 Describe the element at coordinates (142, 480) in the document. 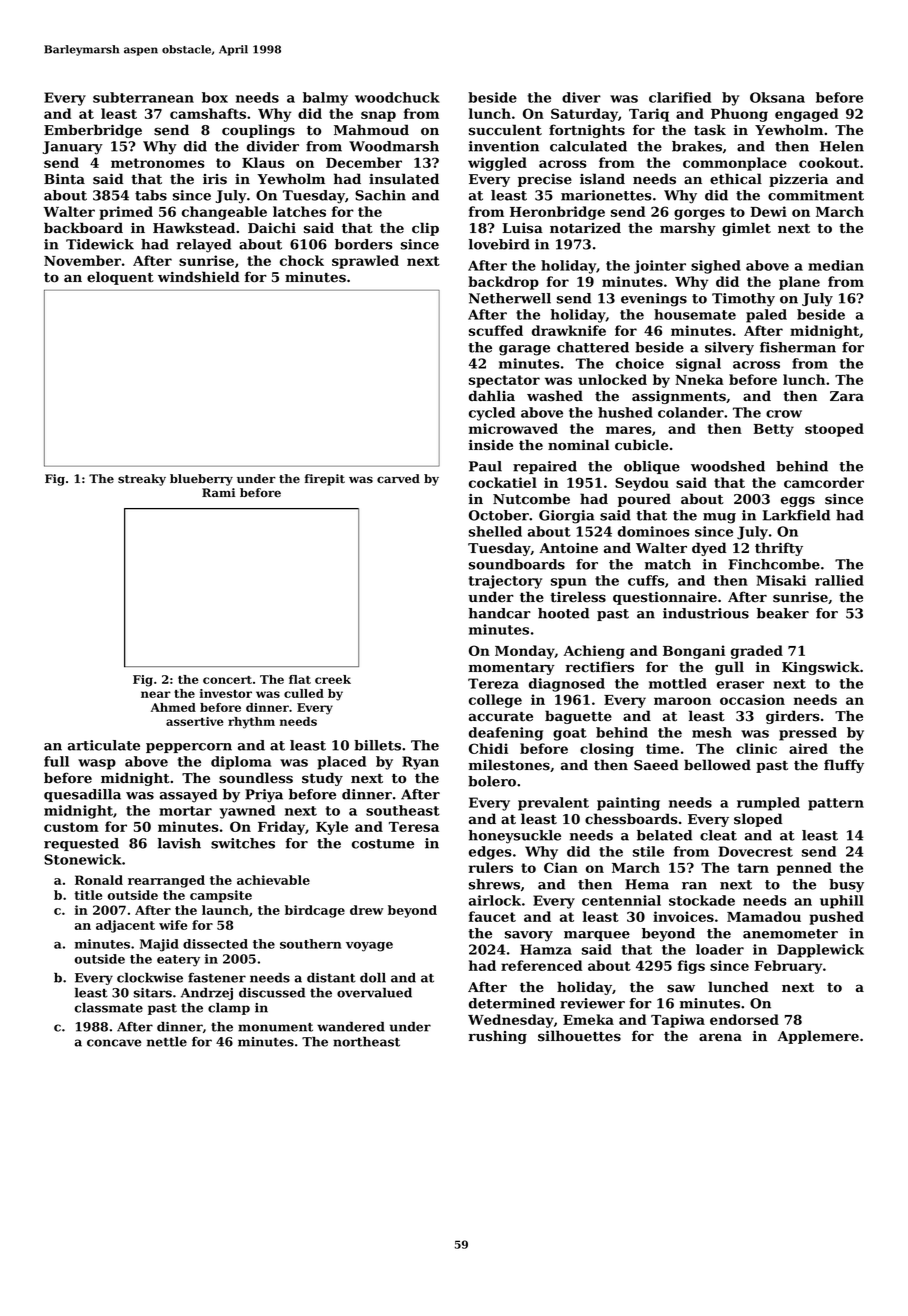

I see `streaky` at that location.
